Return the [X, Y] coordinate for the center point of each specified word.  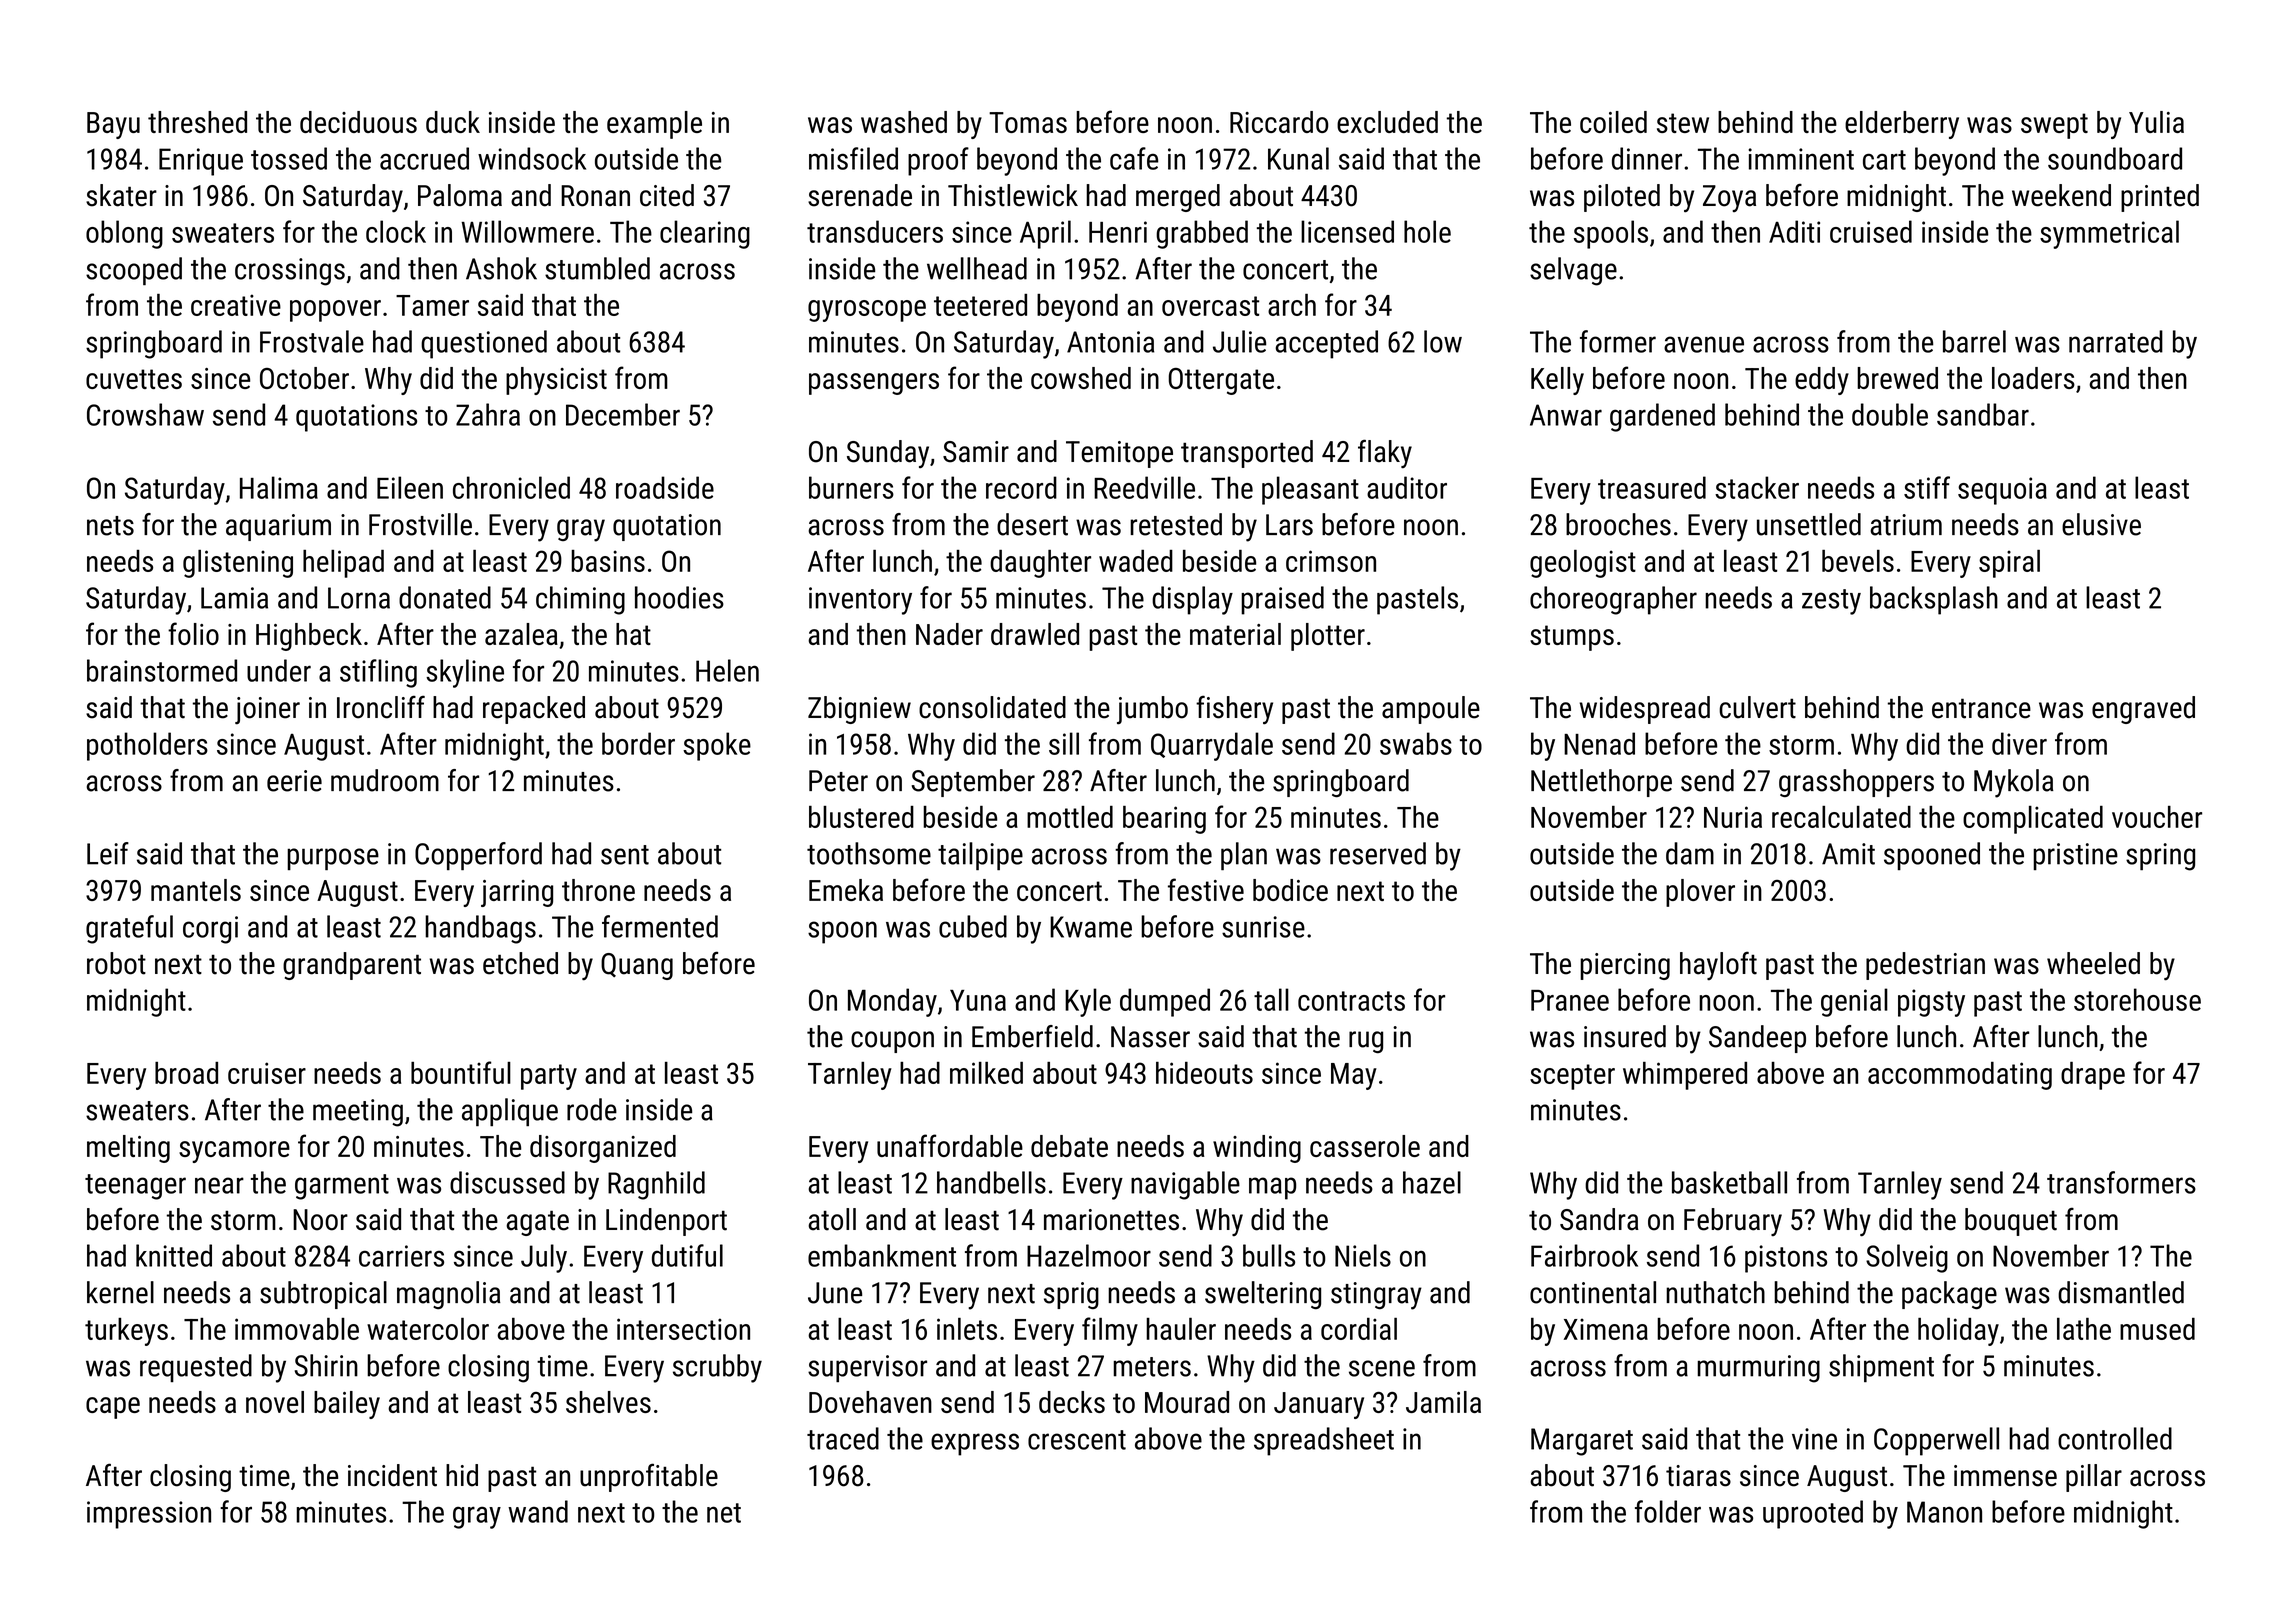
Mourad [1187, 1402]
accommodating [1960, 1076]
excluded [1387, 122]
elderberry [1902, 125]
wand [538, 1511]
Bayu [113, 125]
